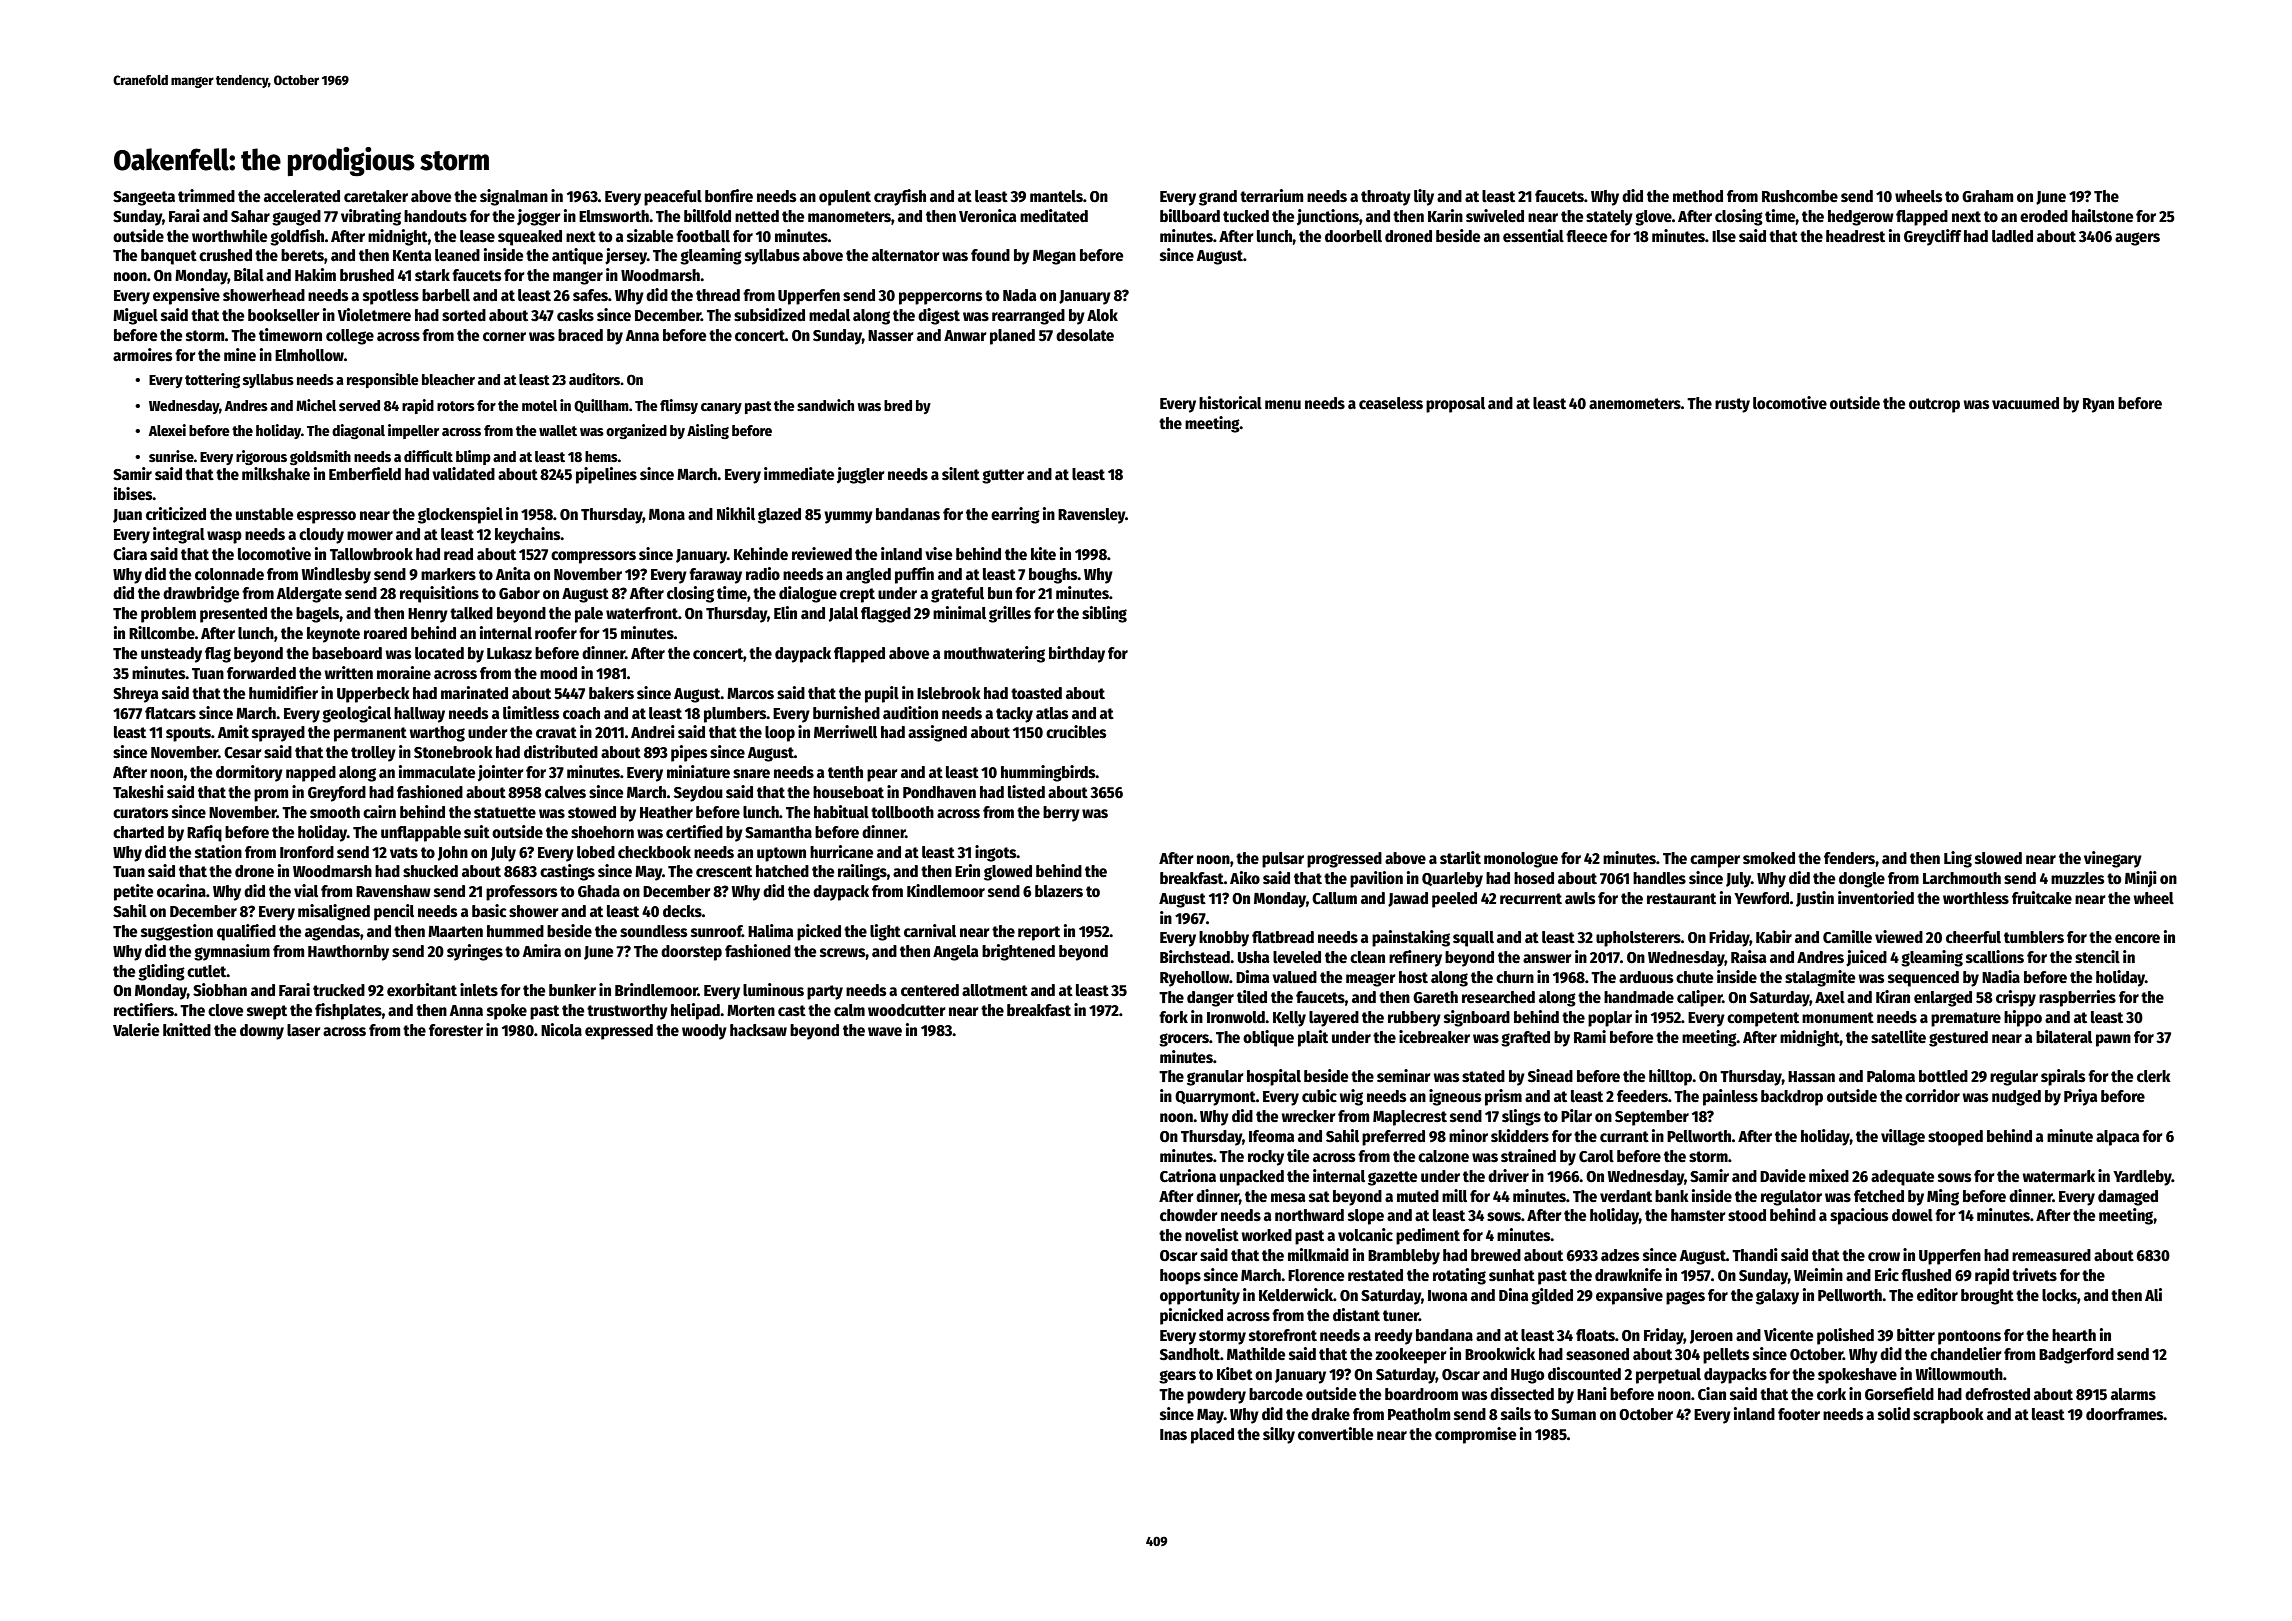  What do you see at coordinates (1188, 1175) in the screenshot?
I see `Catriona` at bounding box center [1188, 1175].
